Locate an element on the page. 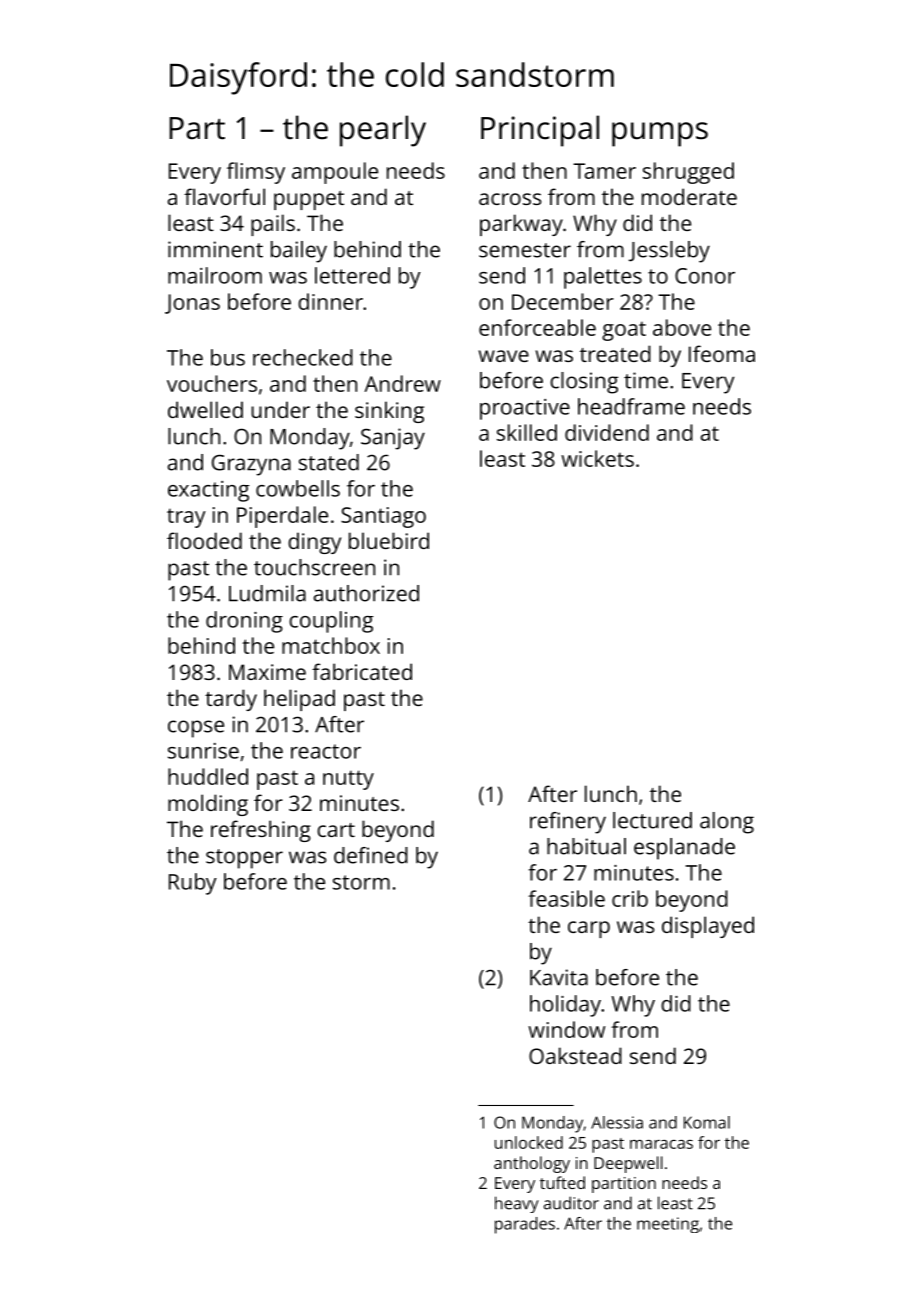 Image resolution: width=924 pixels, height=1311 pixels. Ludmila is located at coordinates (267, 593).
